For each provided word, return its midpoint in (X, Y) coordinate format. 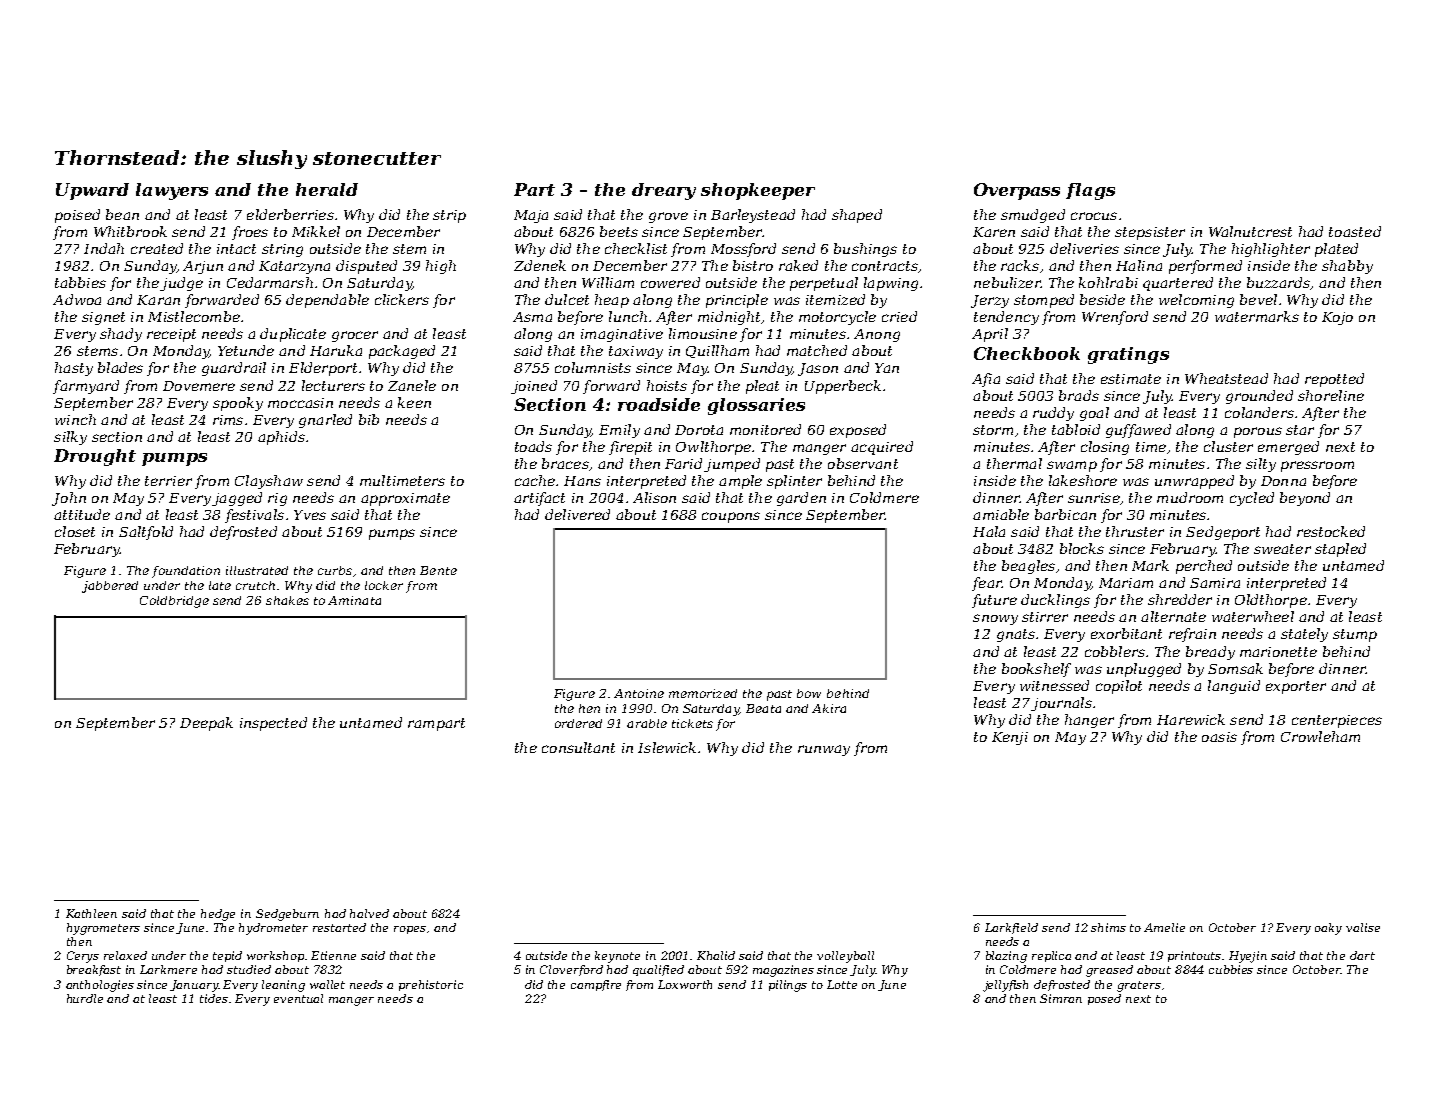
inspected (273, 724)
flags (1090, 191)
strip (449, 216)
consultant (578, 747)
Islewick (667, 747)
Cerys (83, 957)
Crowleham (1320, 736)
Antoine (639, 693)
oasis (1219, 737)
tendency (1006, 318)
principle (737, 301)
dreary (664, 191)
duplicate (293, 335)
